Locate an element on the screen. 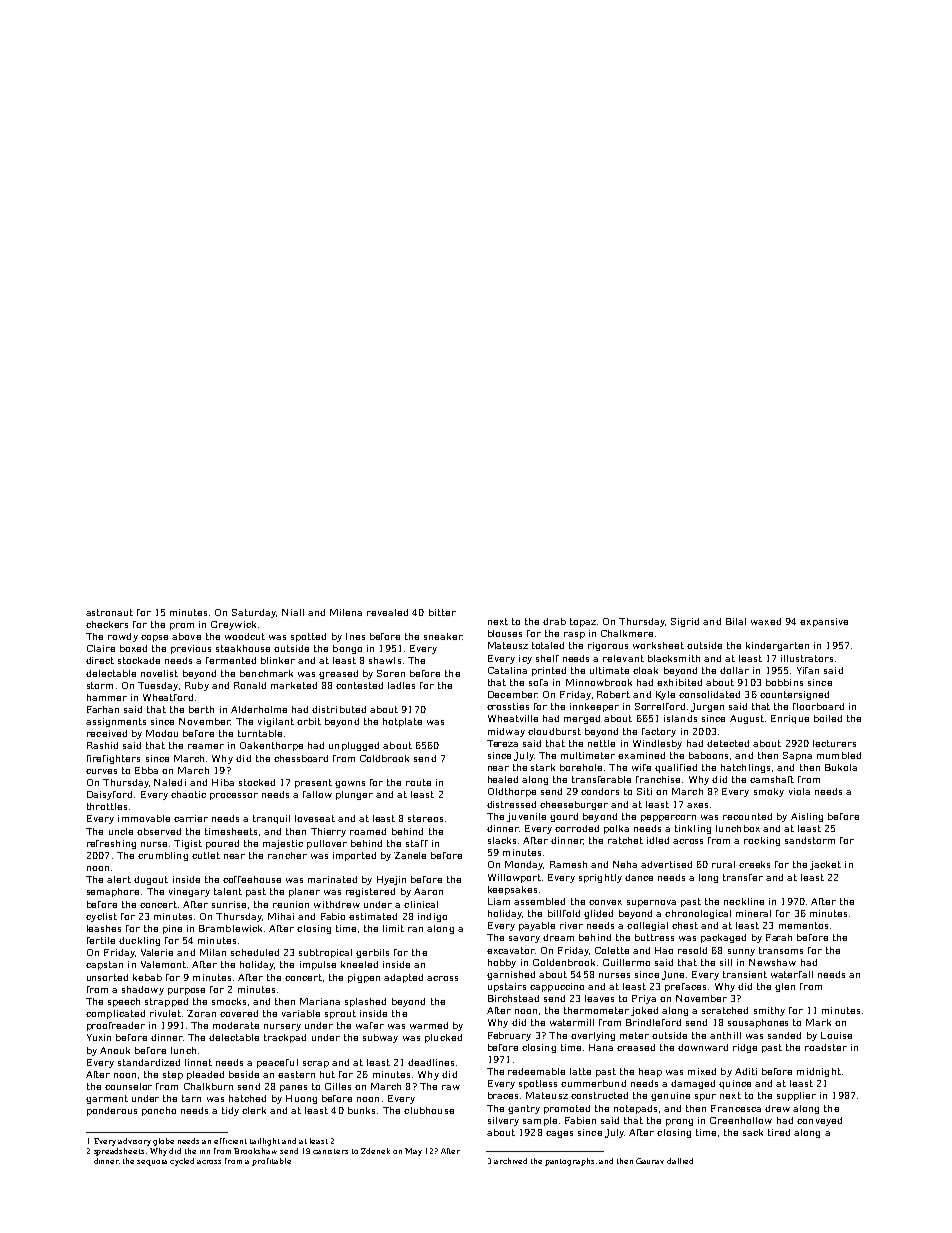  Tereza is located at coordinates (502, 743).
